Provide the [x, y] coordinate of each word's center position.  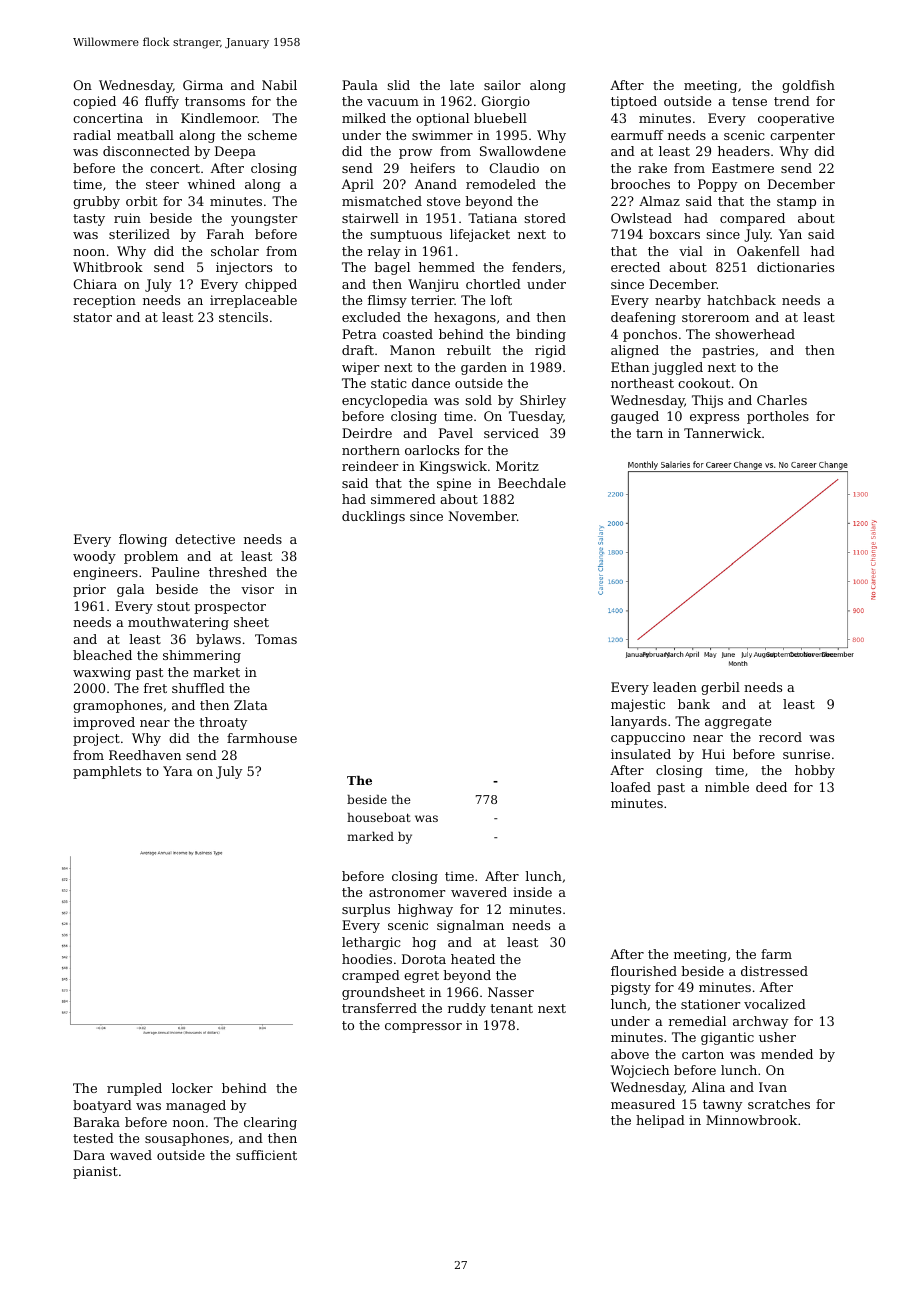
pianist [95, 1172]
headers [744, 151]
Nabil [279, 85]
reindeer [370, 466]
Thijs [707, 401]
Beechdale [532, 483]
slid [398, 85]
